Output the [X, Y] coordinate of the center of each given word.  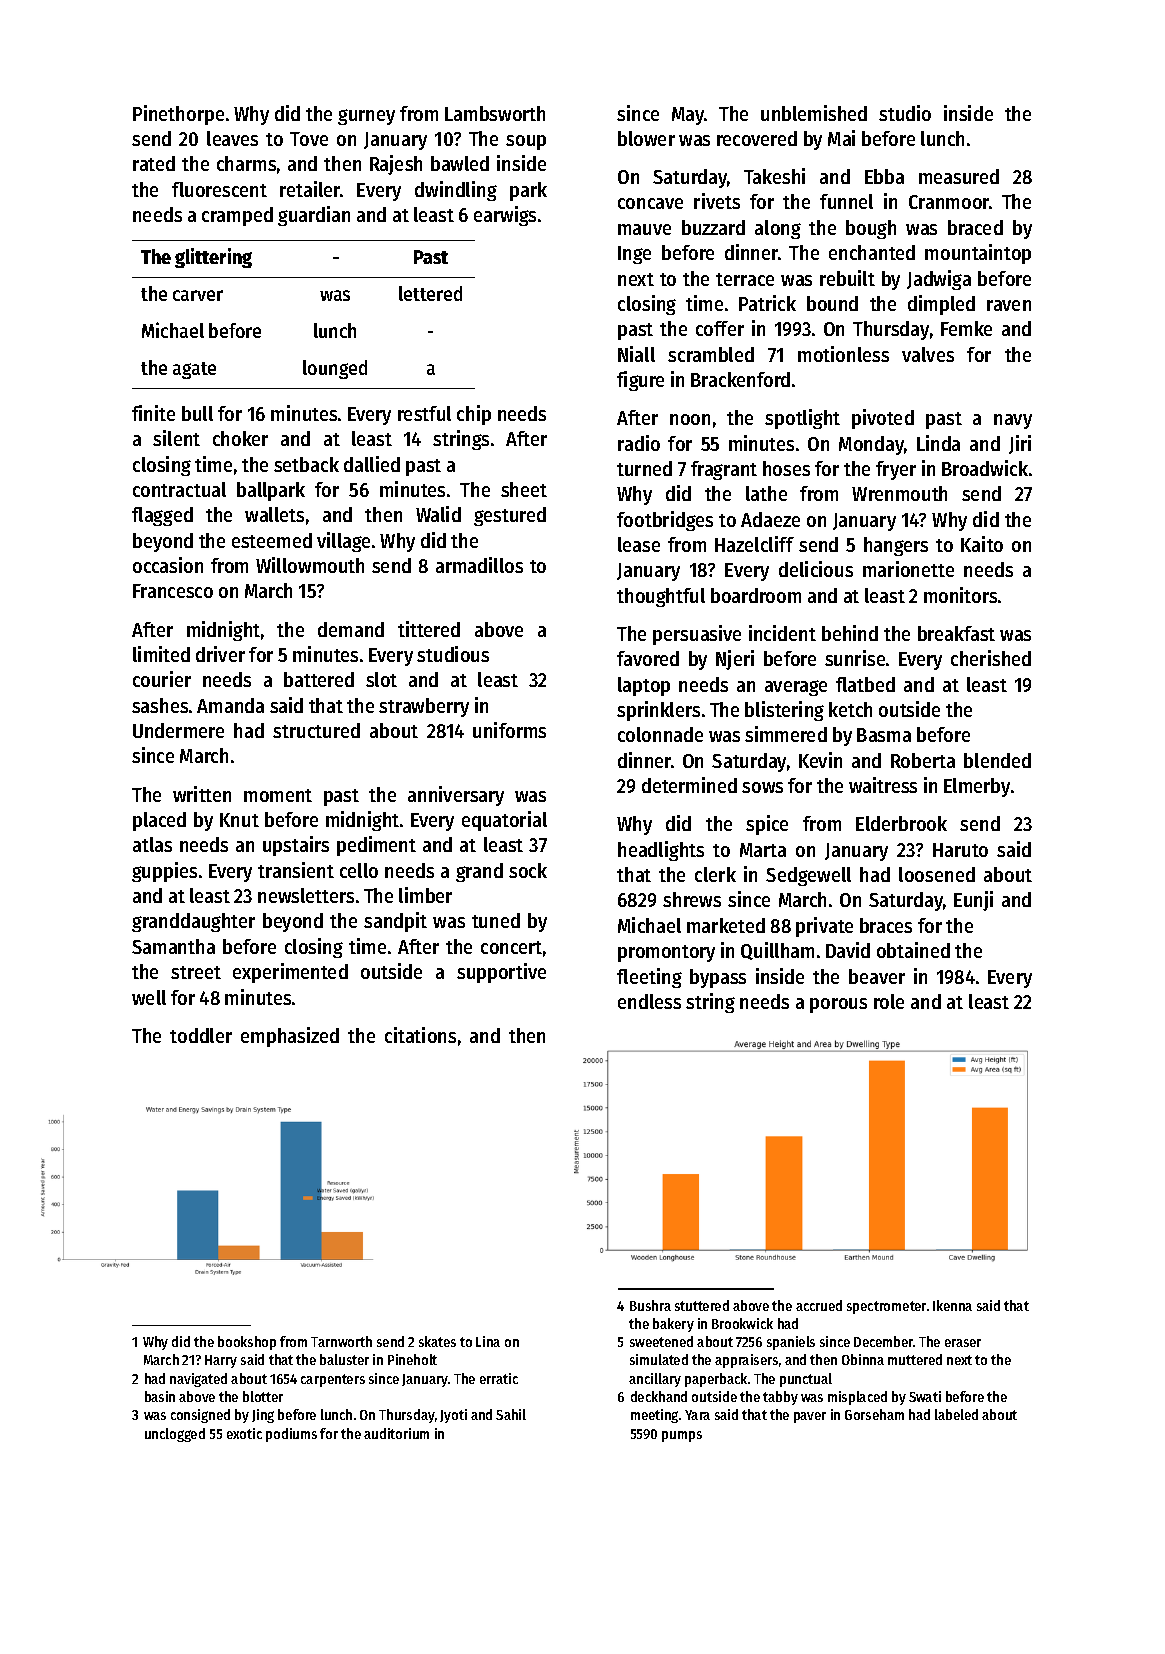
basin [160, 1396]
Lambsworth [495, 113]
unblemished [814, 113]
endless [649, 1001]
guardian [314, 216]
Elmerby [977, 787]
